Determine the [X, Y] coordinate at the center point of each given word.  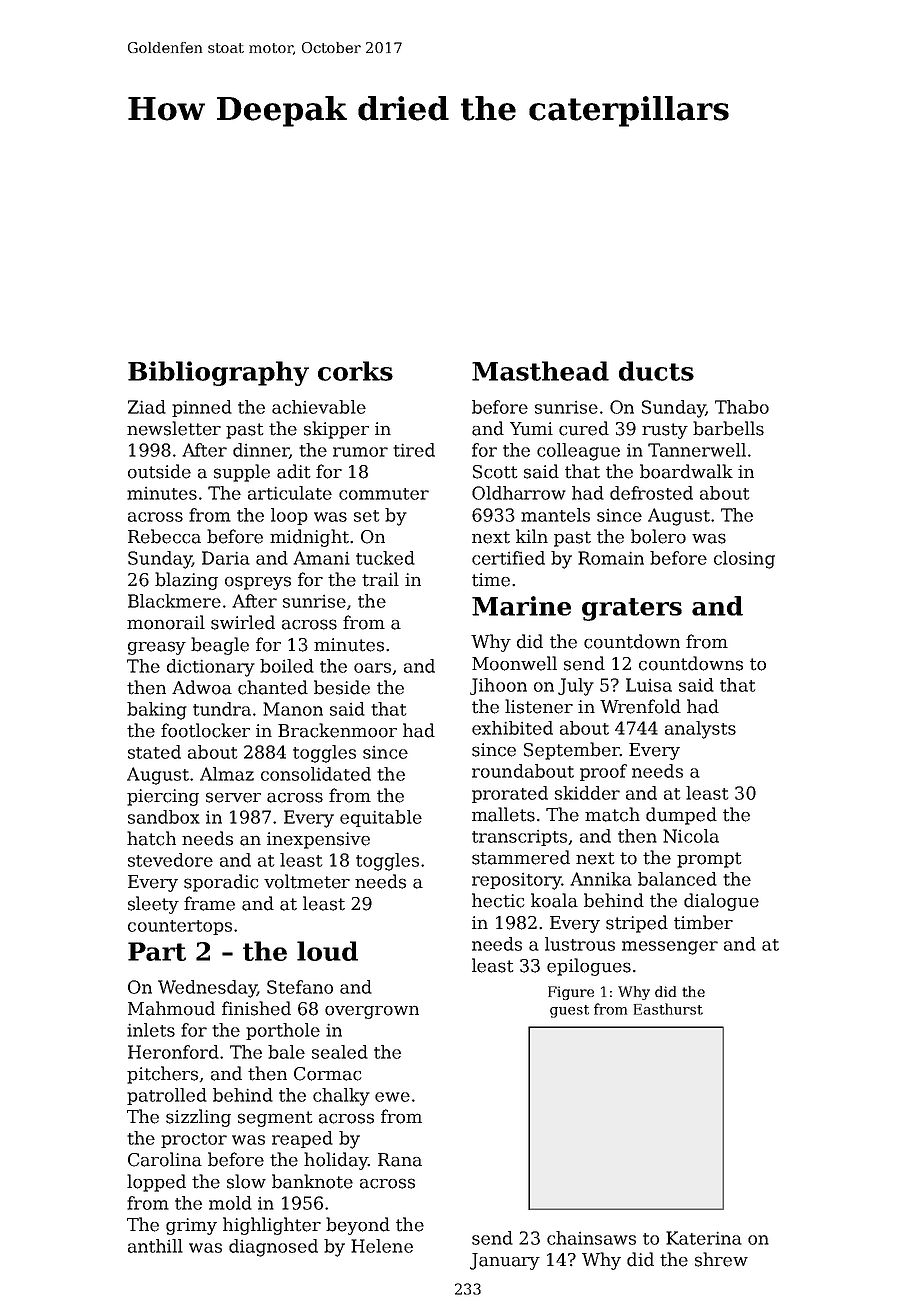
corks [355, 371]
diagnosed [273, 1248]
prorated [510, 794]
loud [327, 951]
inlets [151, 1030]
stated [154, 752]
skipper [336, 430]
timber [703, 922]
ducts [656, 371]
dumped [681, 816]
